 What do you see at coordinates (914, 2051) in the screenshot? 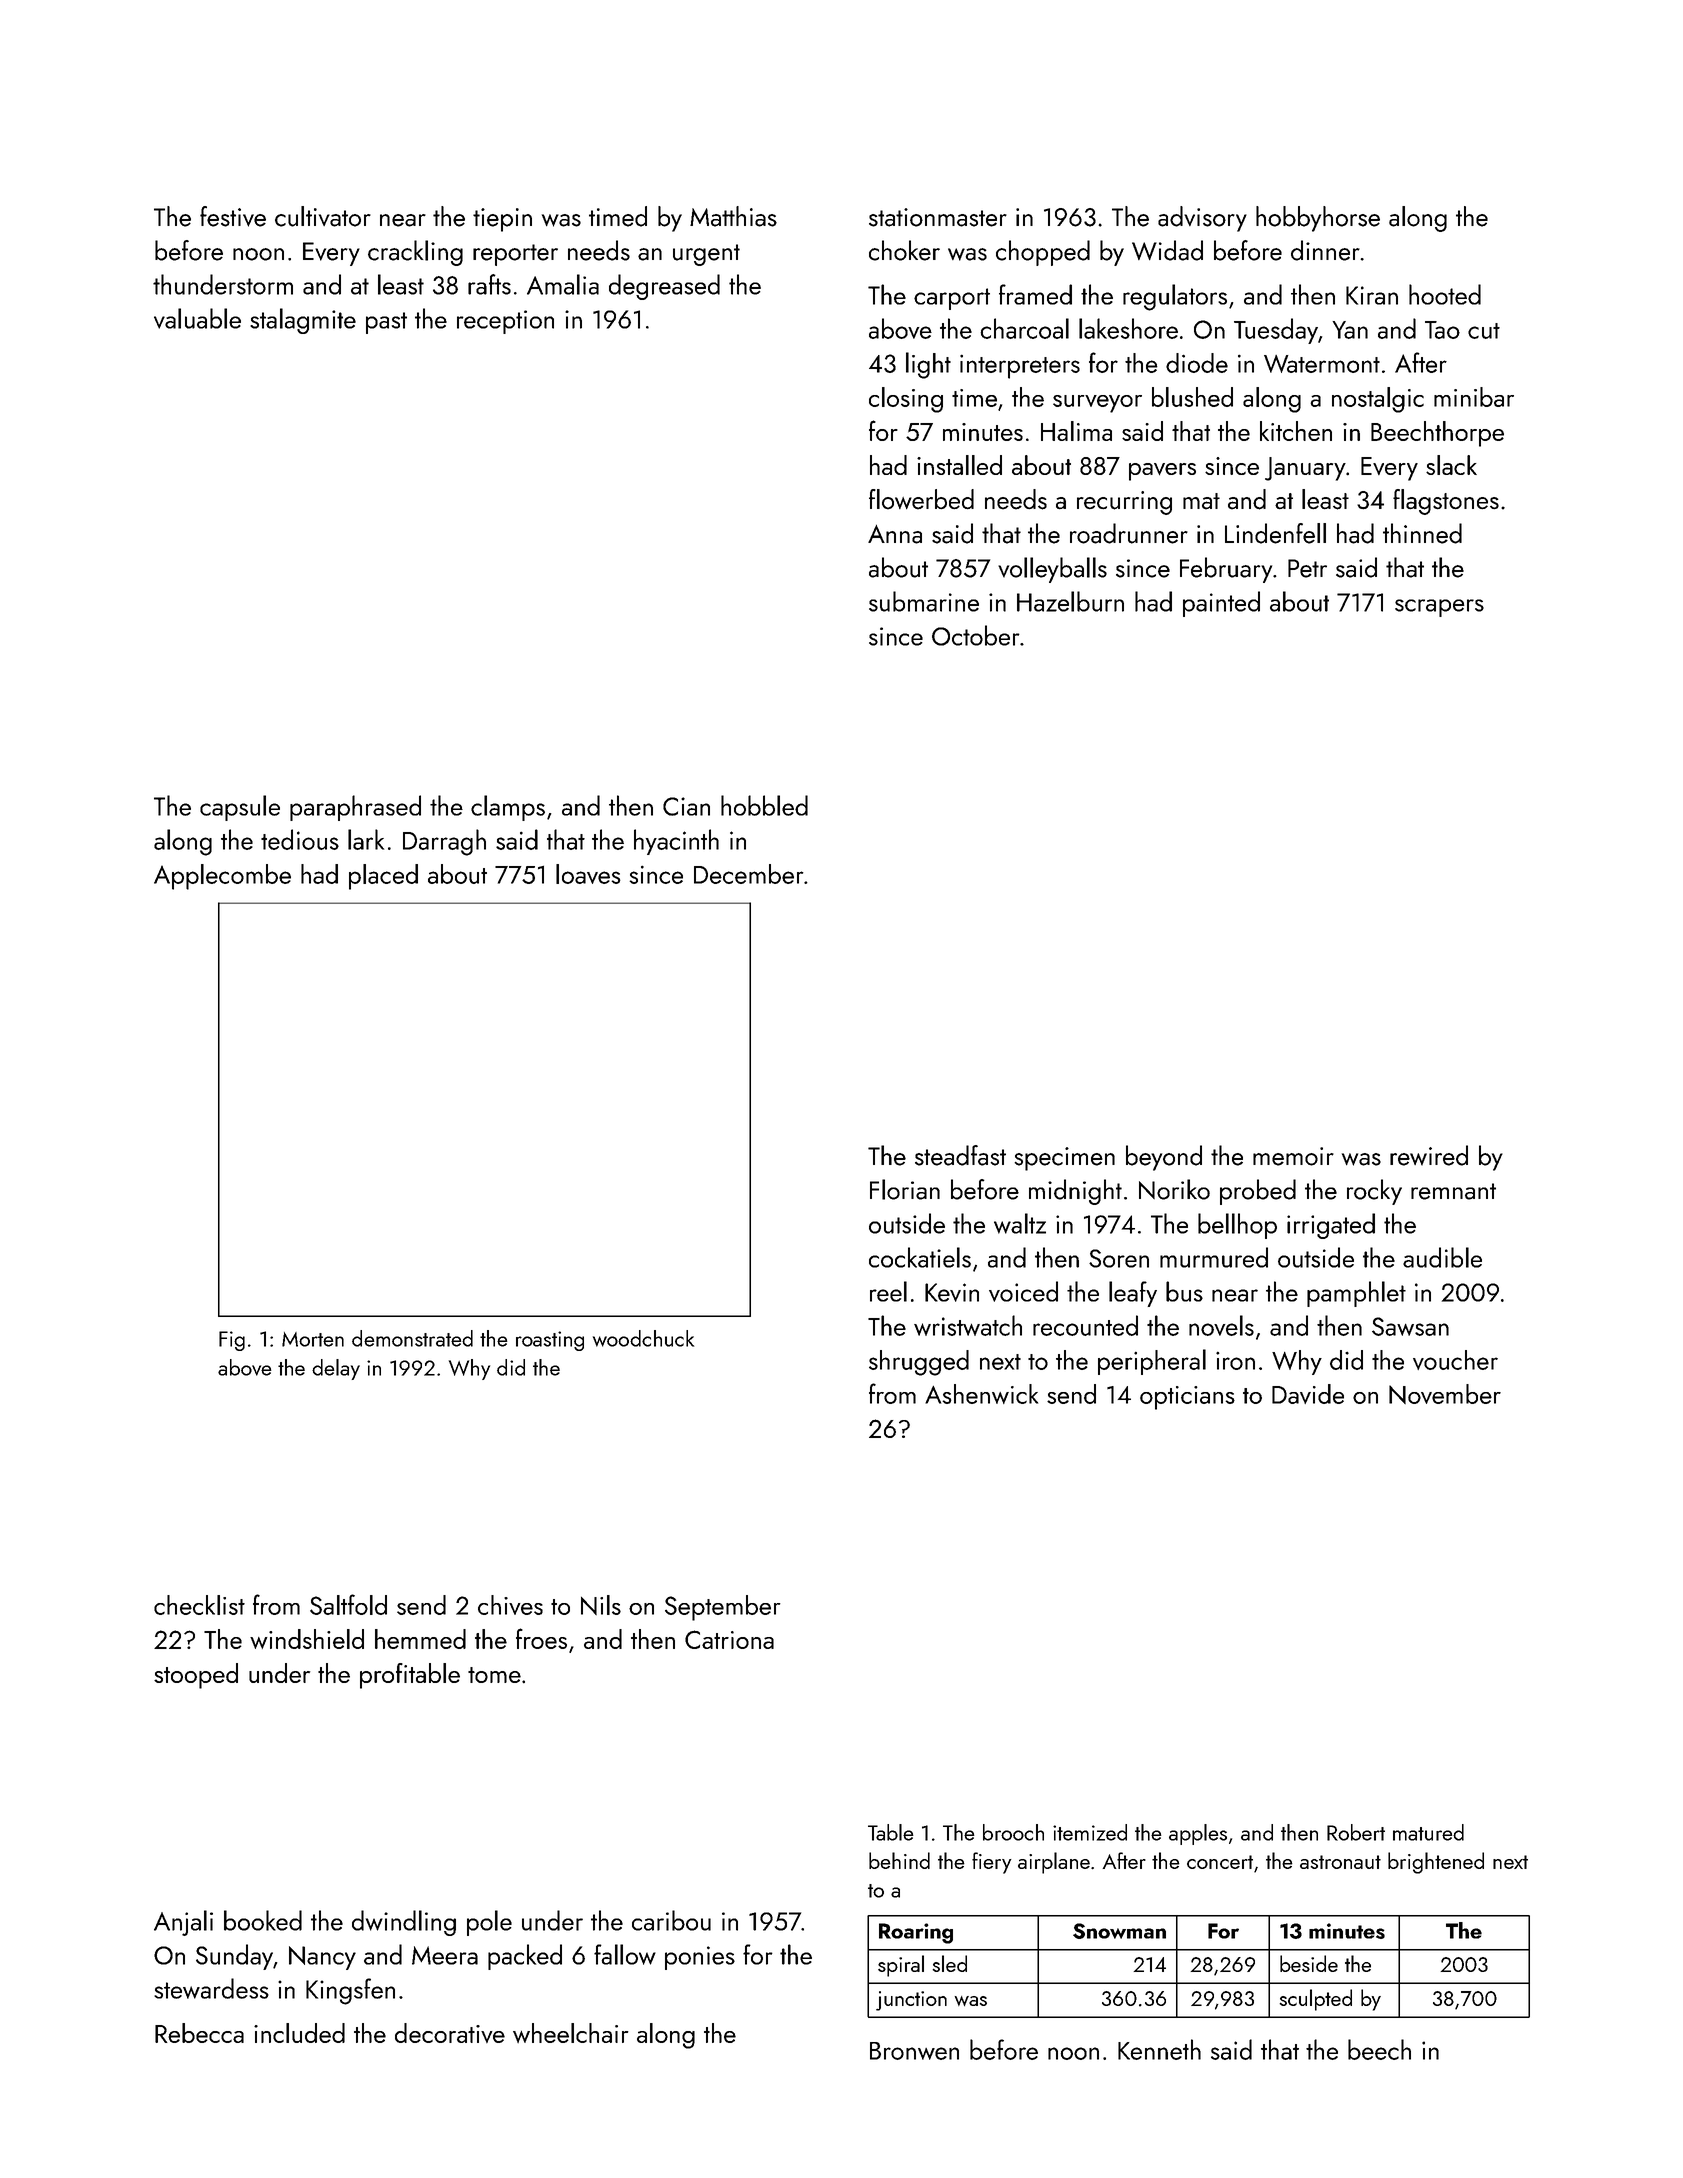
I see `Bronwen` at bounding box center [914, 2051].
